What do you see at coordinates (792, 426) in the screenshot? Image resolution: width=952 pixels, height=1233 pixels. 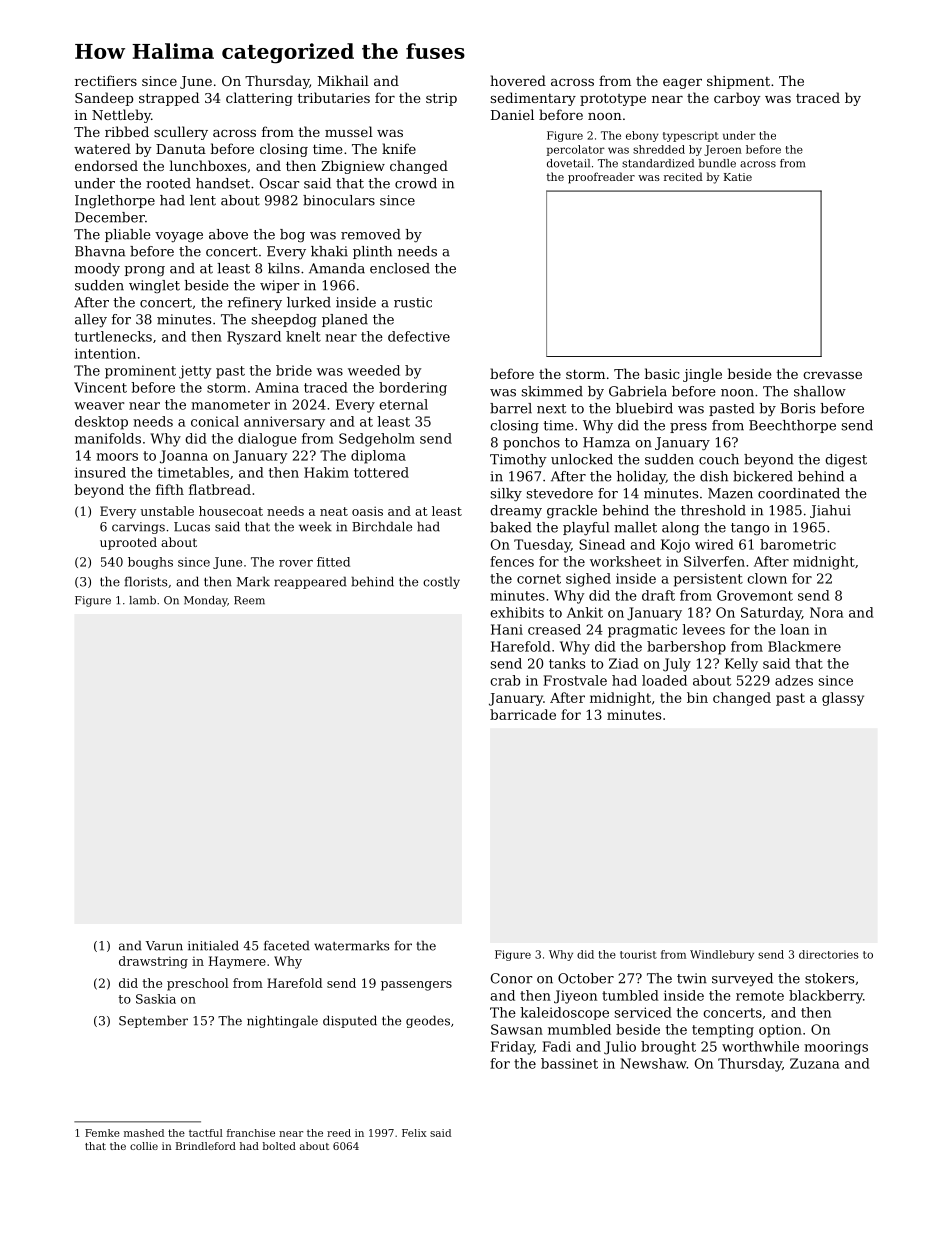 I see `Beechthorpe` at bounding box center [792, 426].
